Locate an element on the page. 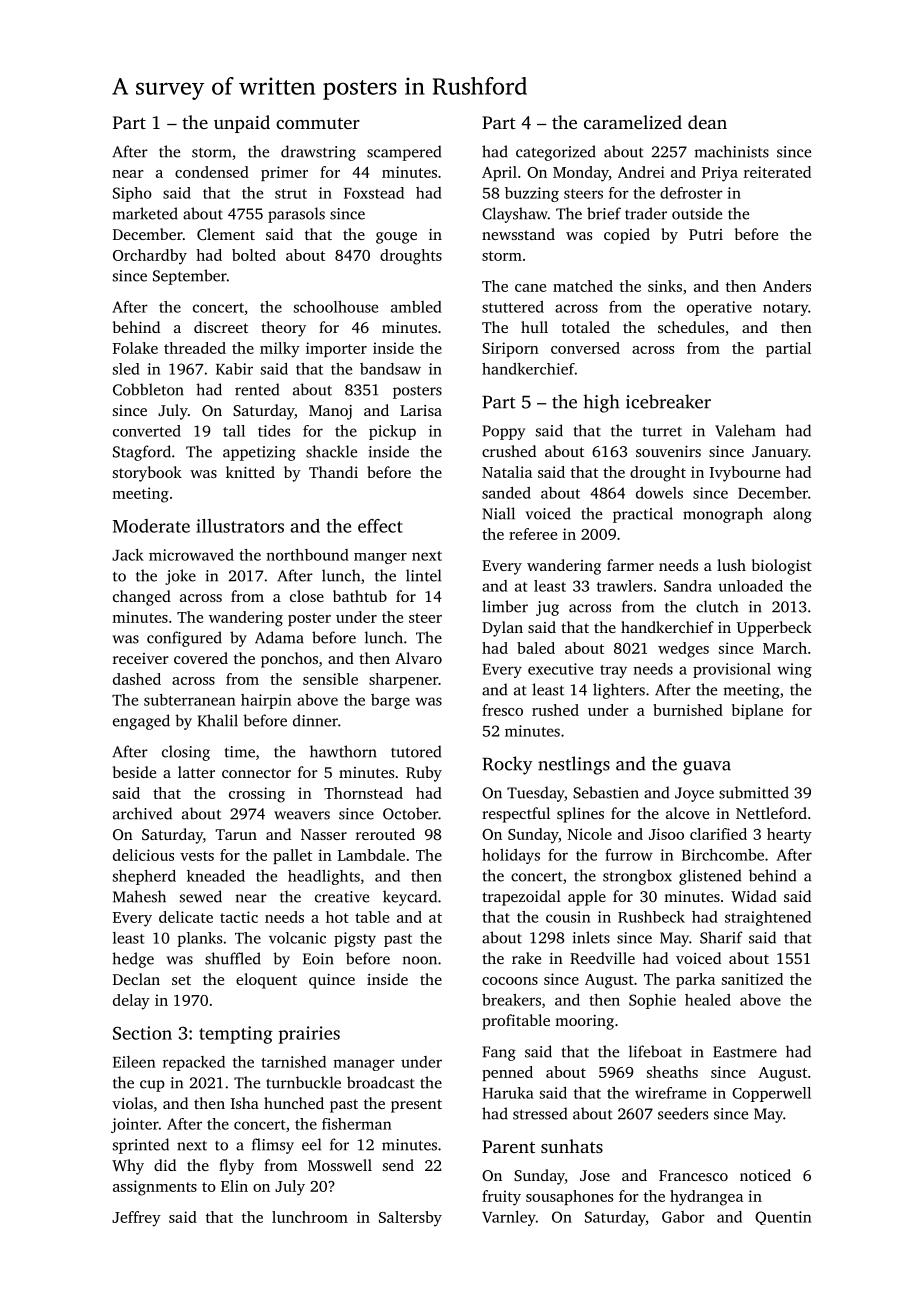 The width and height of the document is (924, 1308). commuter is located at coordinates (318, 123).
